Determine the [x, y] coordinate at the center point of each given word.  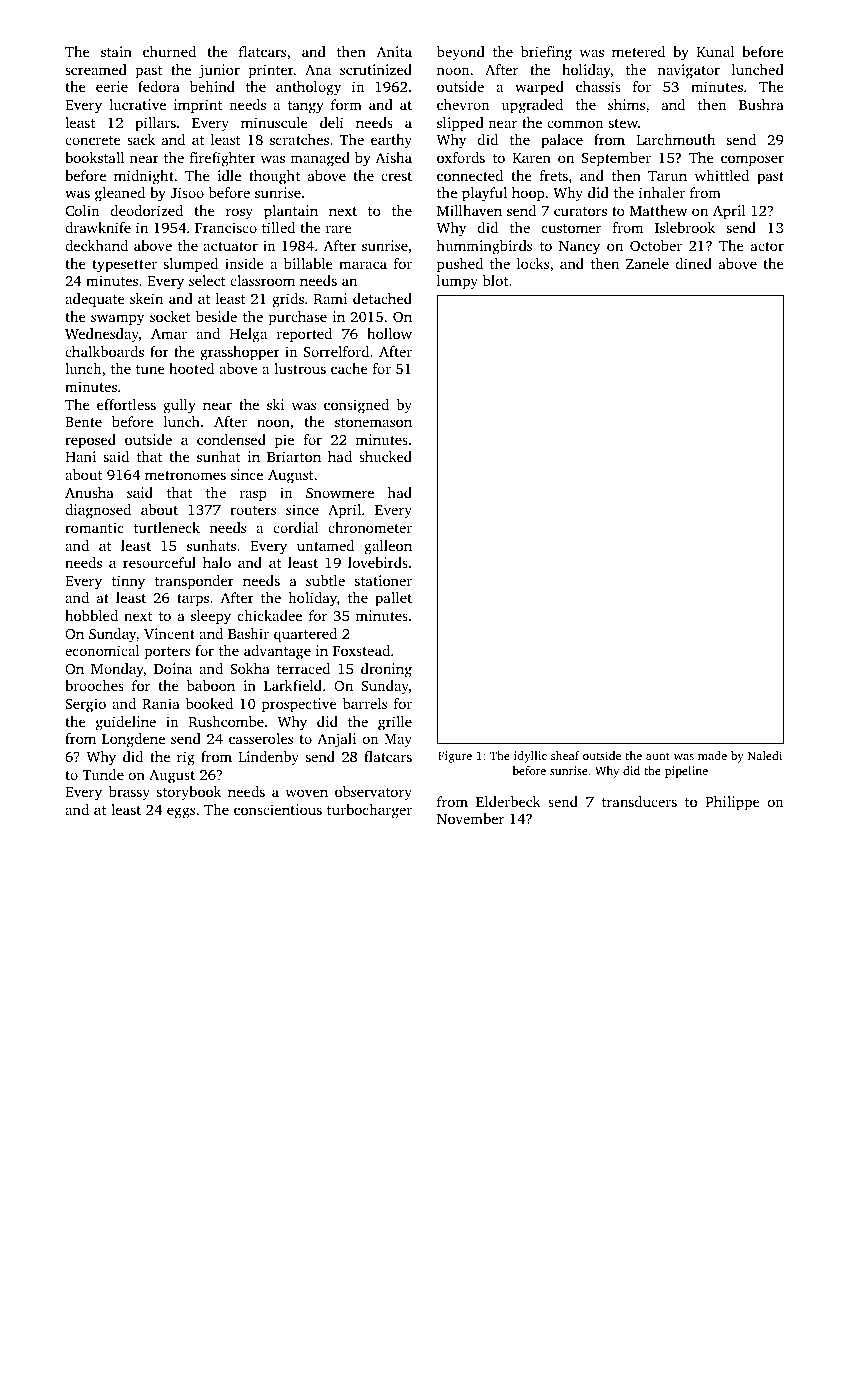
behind [212, 86]
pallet [393, 599]
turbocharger [369, 811]
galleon [388, 547]
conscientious [278, 809]
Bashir [248, 633]
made [712, 755]
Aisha [393, 157]
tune [150, 369]
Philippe [733, 803]
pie [284, 441]
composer [752, 161]
